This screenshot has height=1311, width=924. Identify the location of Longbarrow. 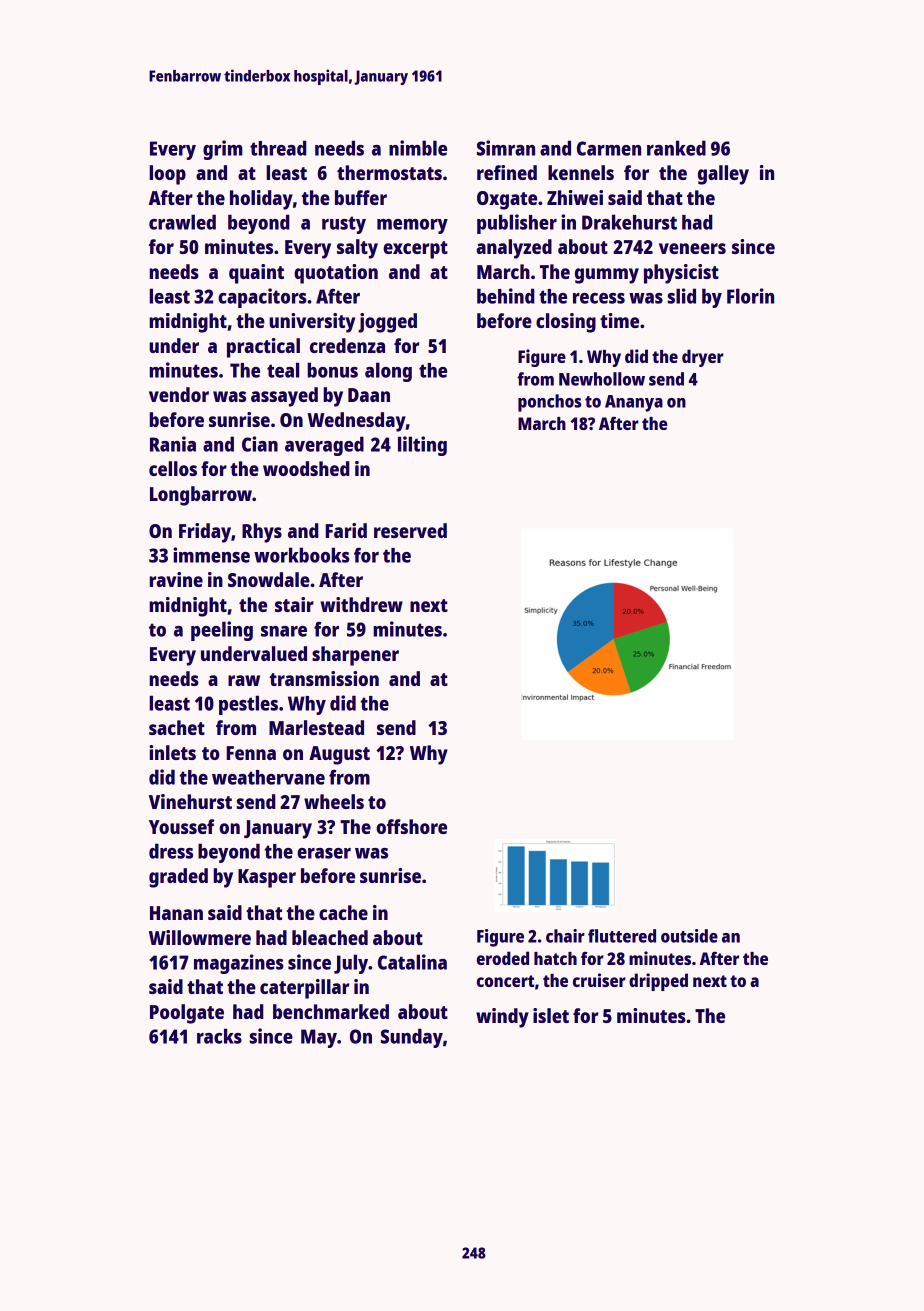
(201, 496).
